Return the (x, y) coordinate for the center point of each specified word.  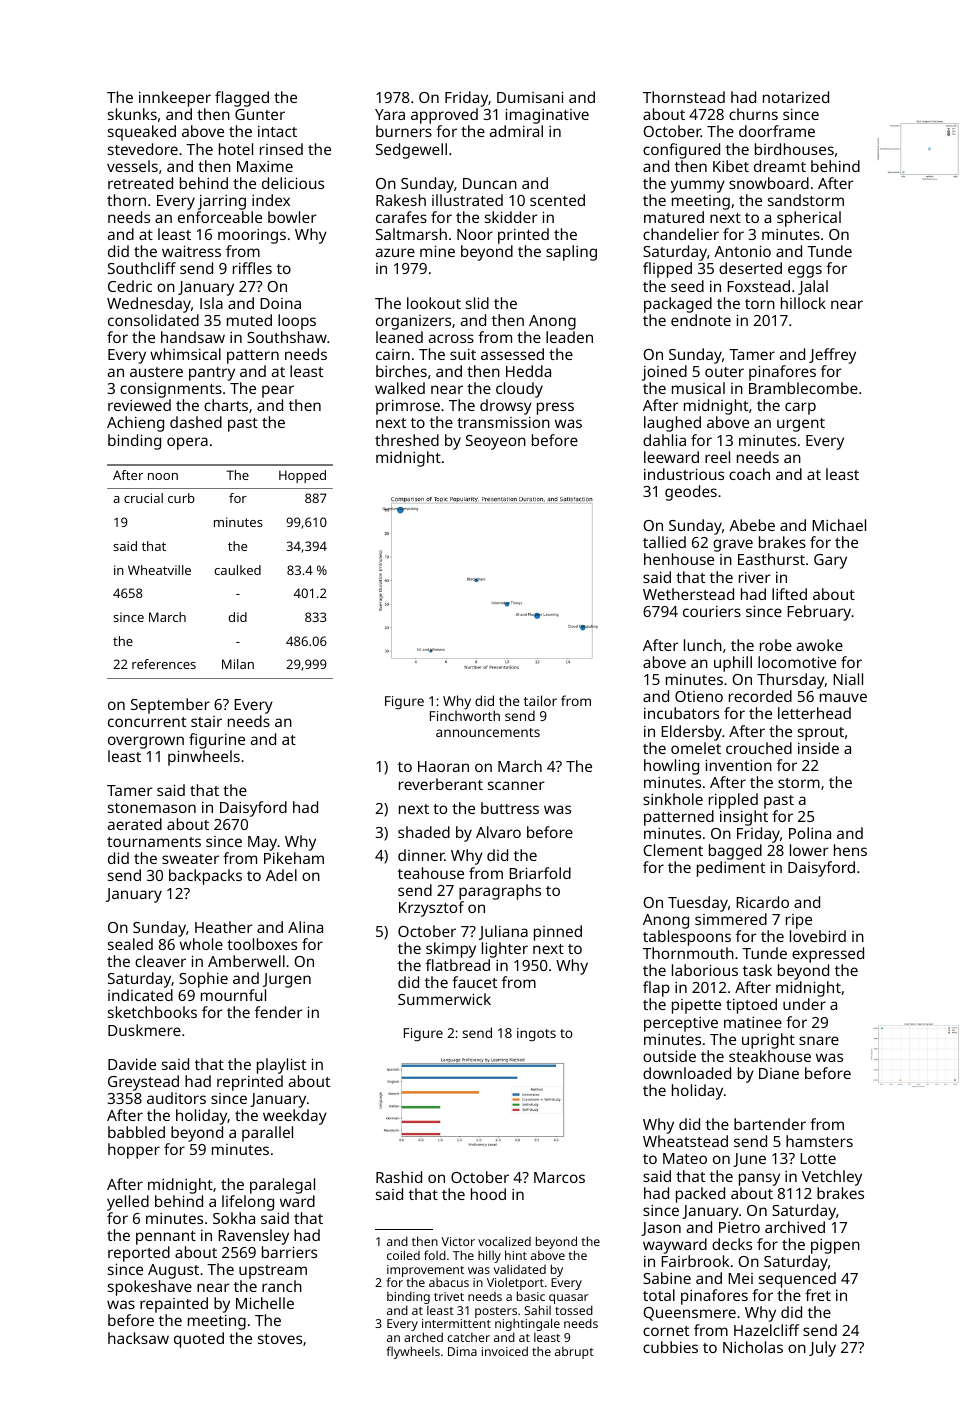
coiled (403, 1255)
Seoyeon (496, 442)
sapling (571, 253)
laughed (672, 424)
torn (760, 304)
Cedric (130, 286)
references (164, 664)
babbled (136, 1132)
